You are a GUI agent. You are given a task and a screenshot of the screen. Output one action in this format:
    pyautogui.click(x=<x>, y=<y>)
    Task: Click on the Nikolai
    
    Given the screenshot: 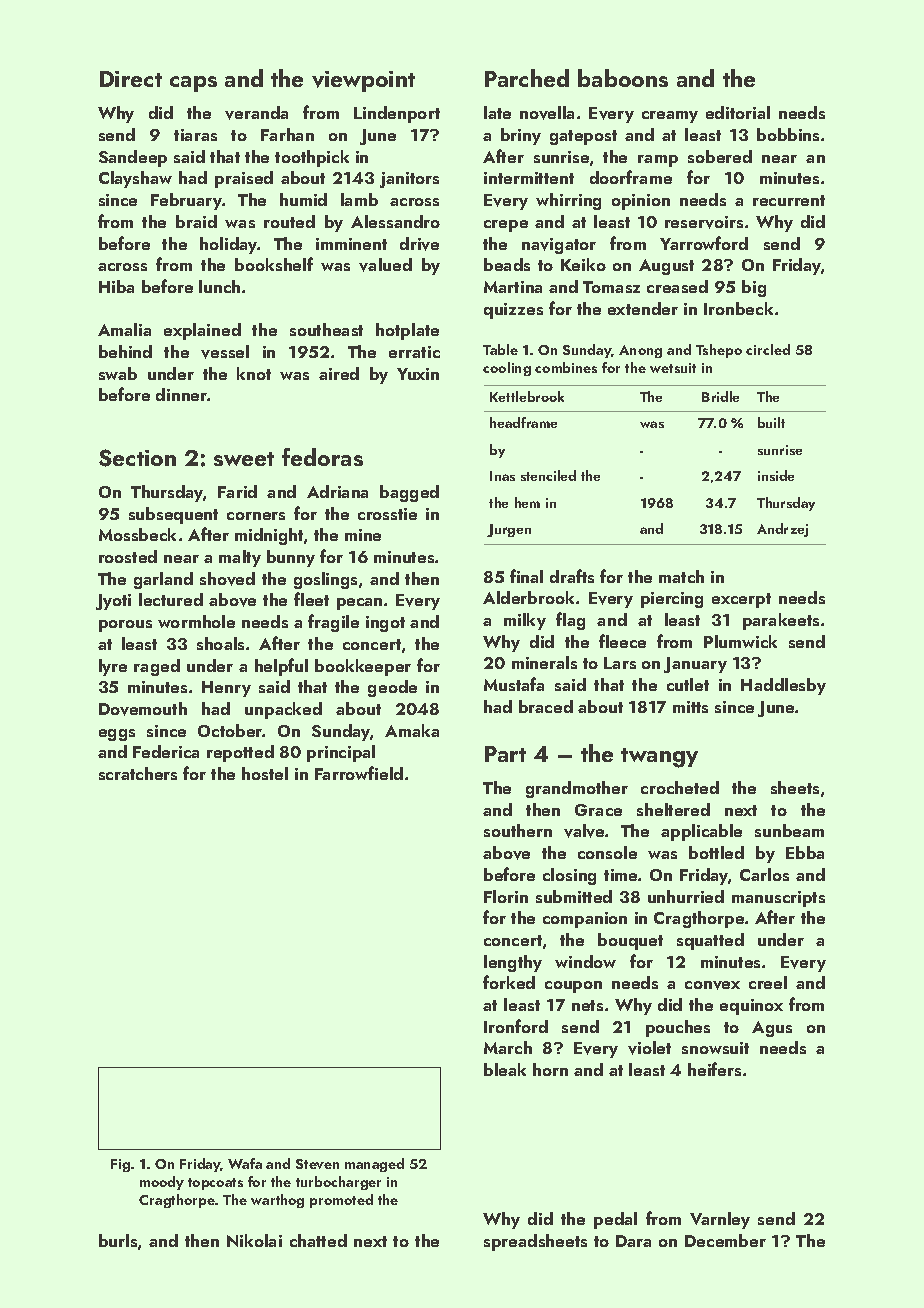 What is the action you would take?
    pyautogui.click(x=254, y=1240)
